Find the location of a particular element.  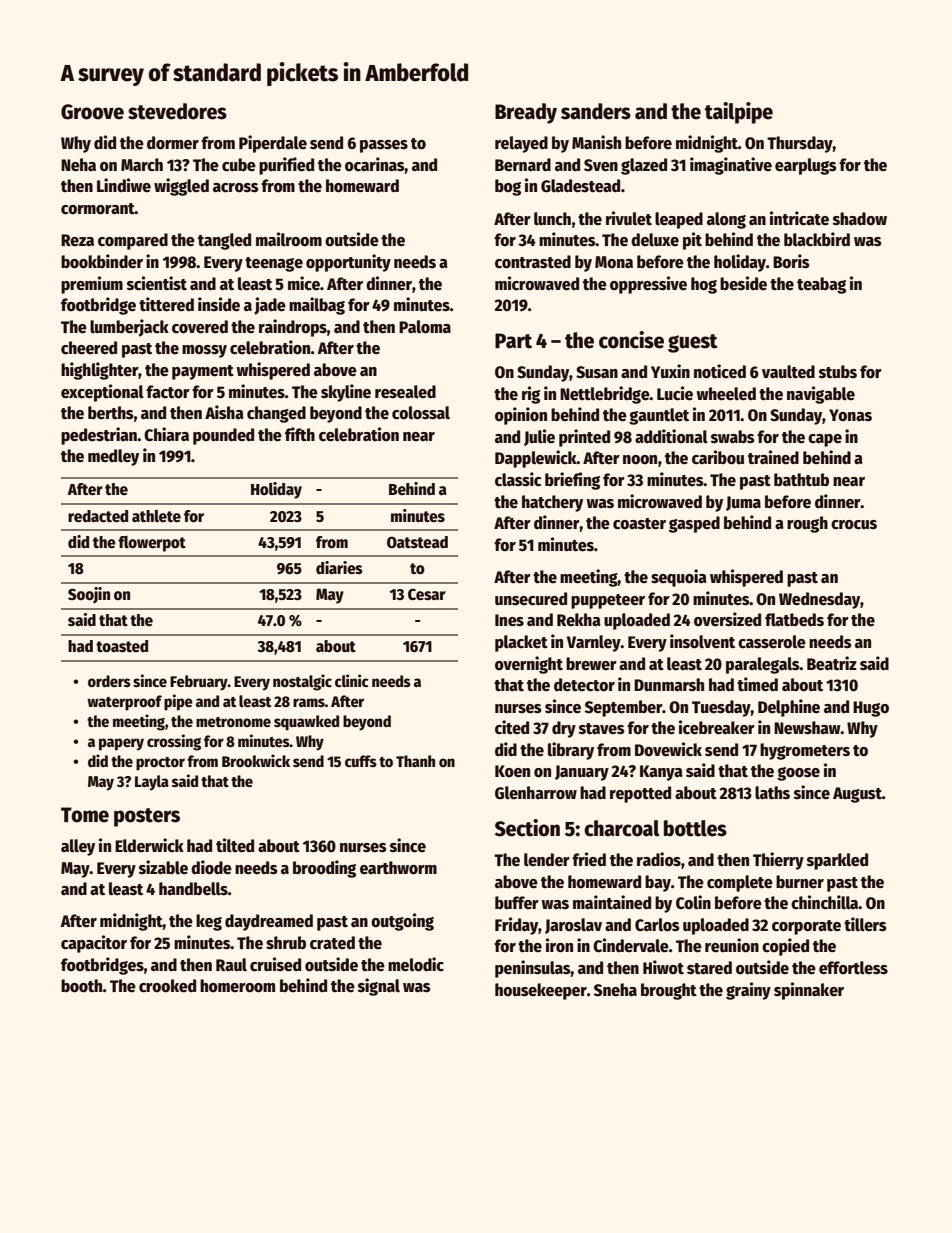

Bready is located at coordinates (526, 113).
